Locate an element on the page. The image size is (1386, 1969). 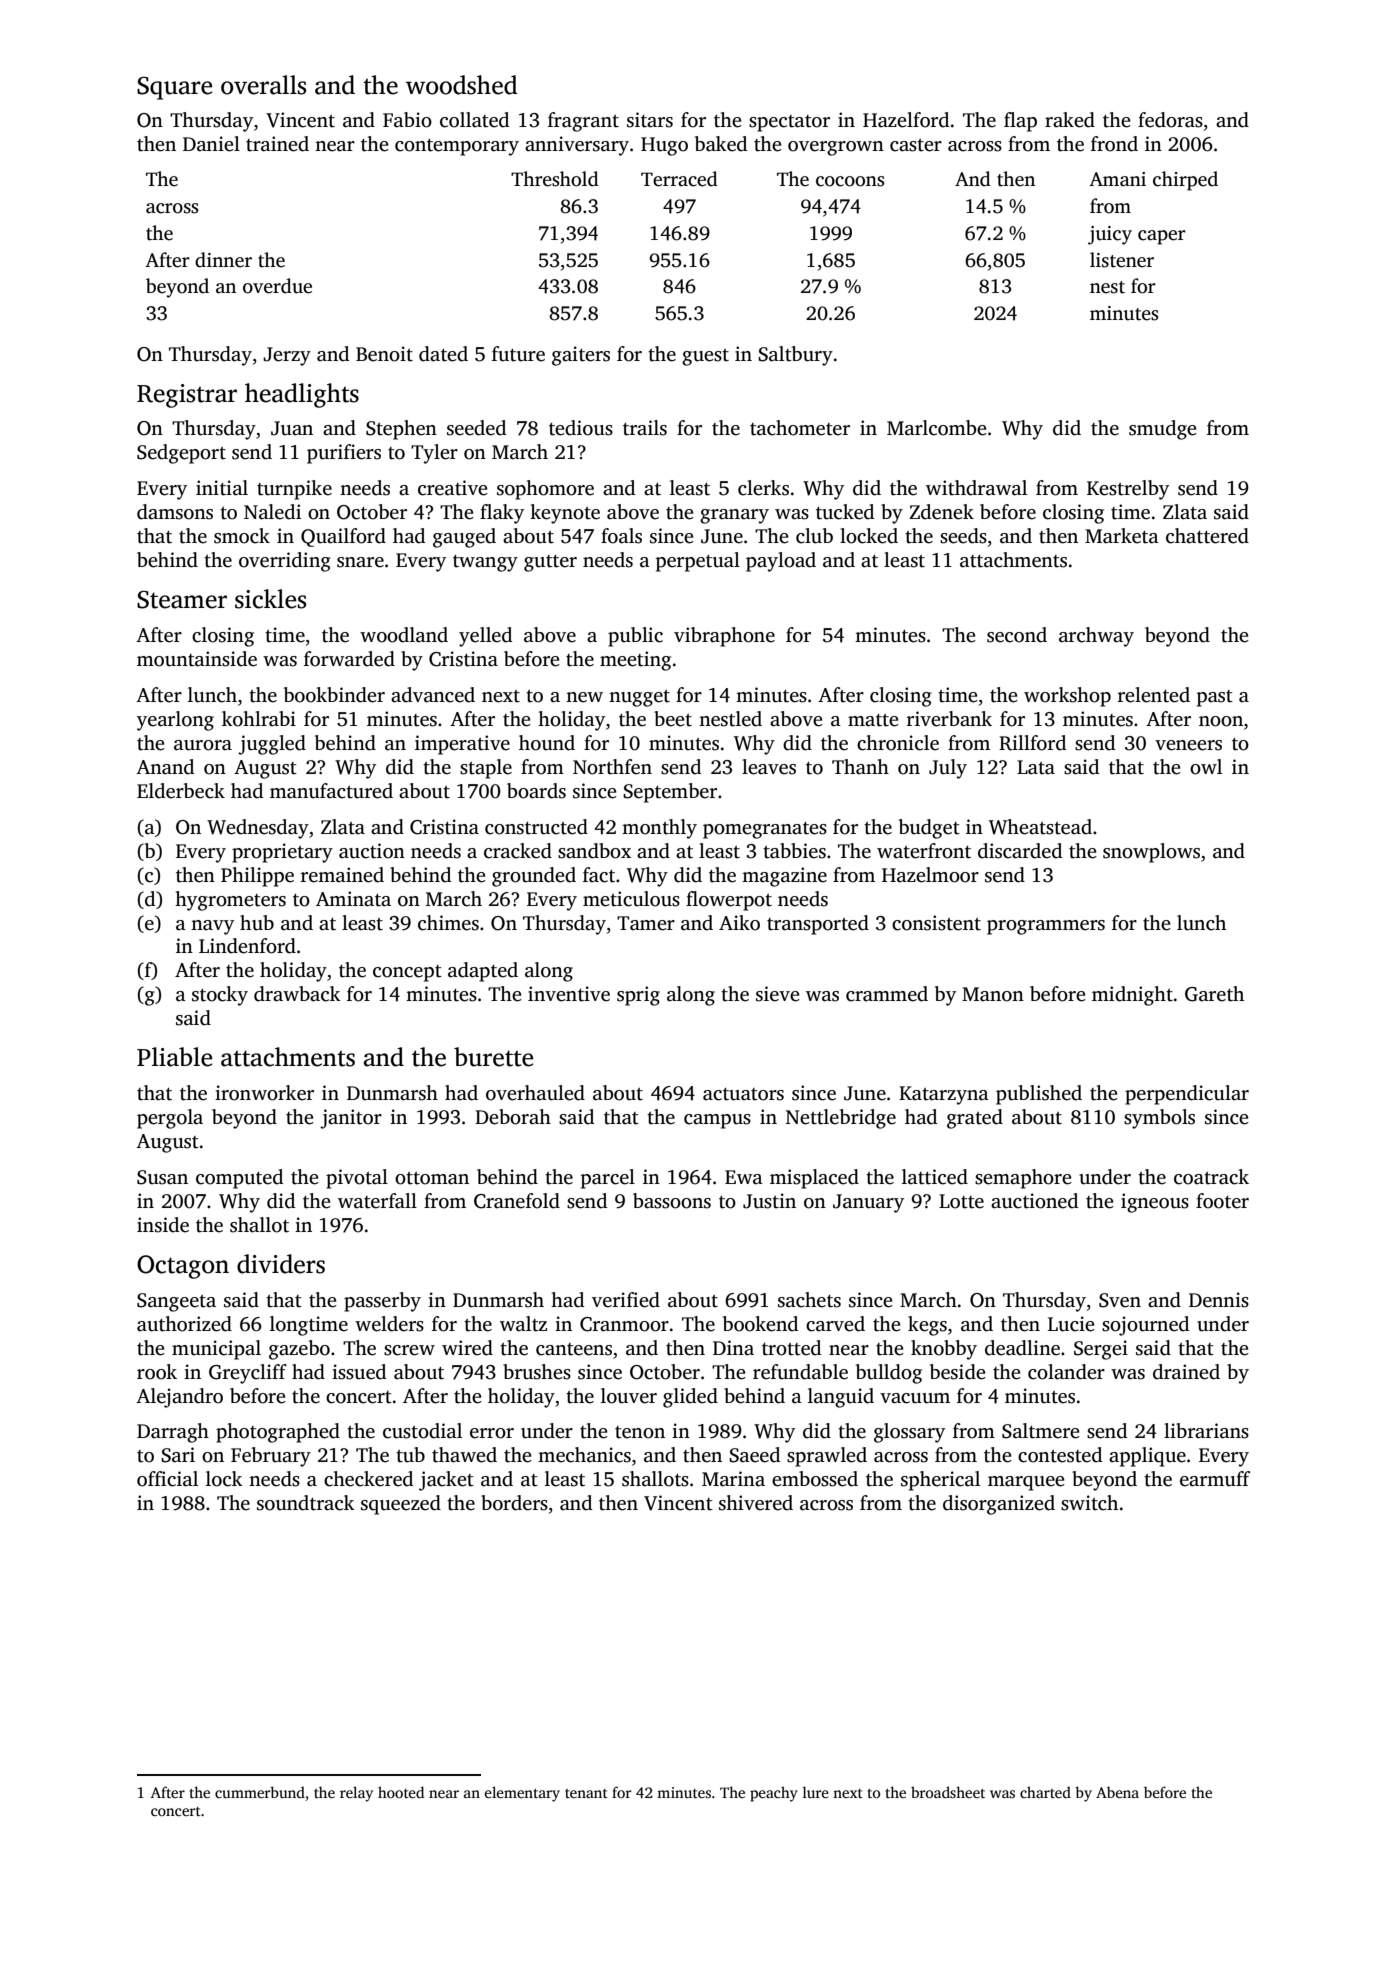
Nettlebridge is located at coordinates (841, 1119).
